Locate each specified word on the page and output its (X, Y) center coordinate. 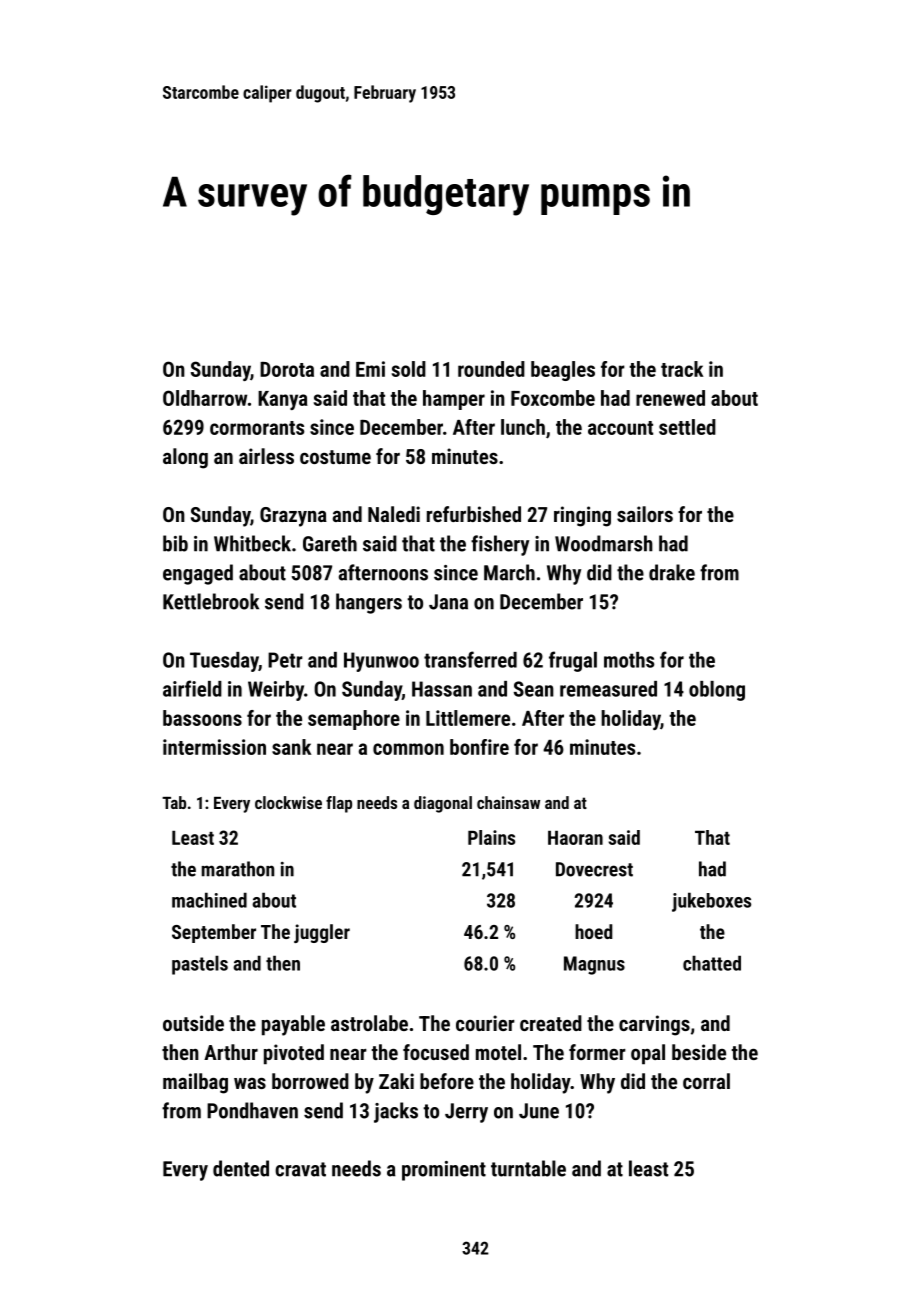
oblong (717, 691)
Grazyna (293, 517)
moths (629, 660)
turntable (528, 1168)
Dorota (287, 369)
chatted (712, 963)
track (682, 369)
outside (193, 1023)
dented (241, 1168)
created (551, 1023)
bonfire (479, 747)
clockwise (288, 802)
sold (409, 369)
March (509, 572)
